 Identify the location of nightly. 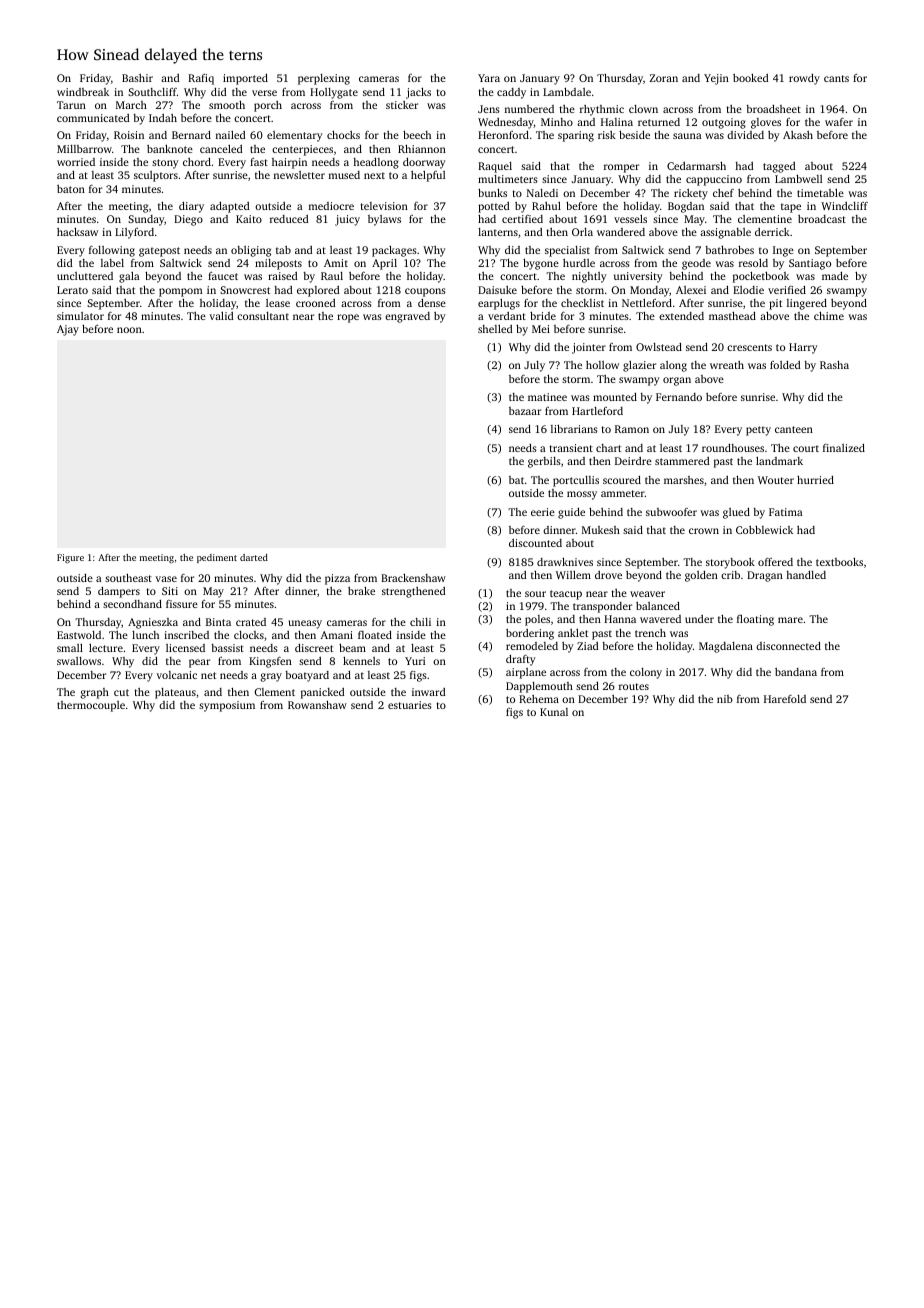
(589, 277).
